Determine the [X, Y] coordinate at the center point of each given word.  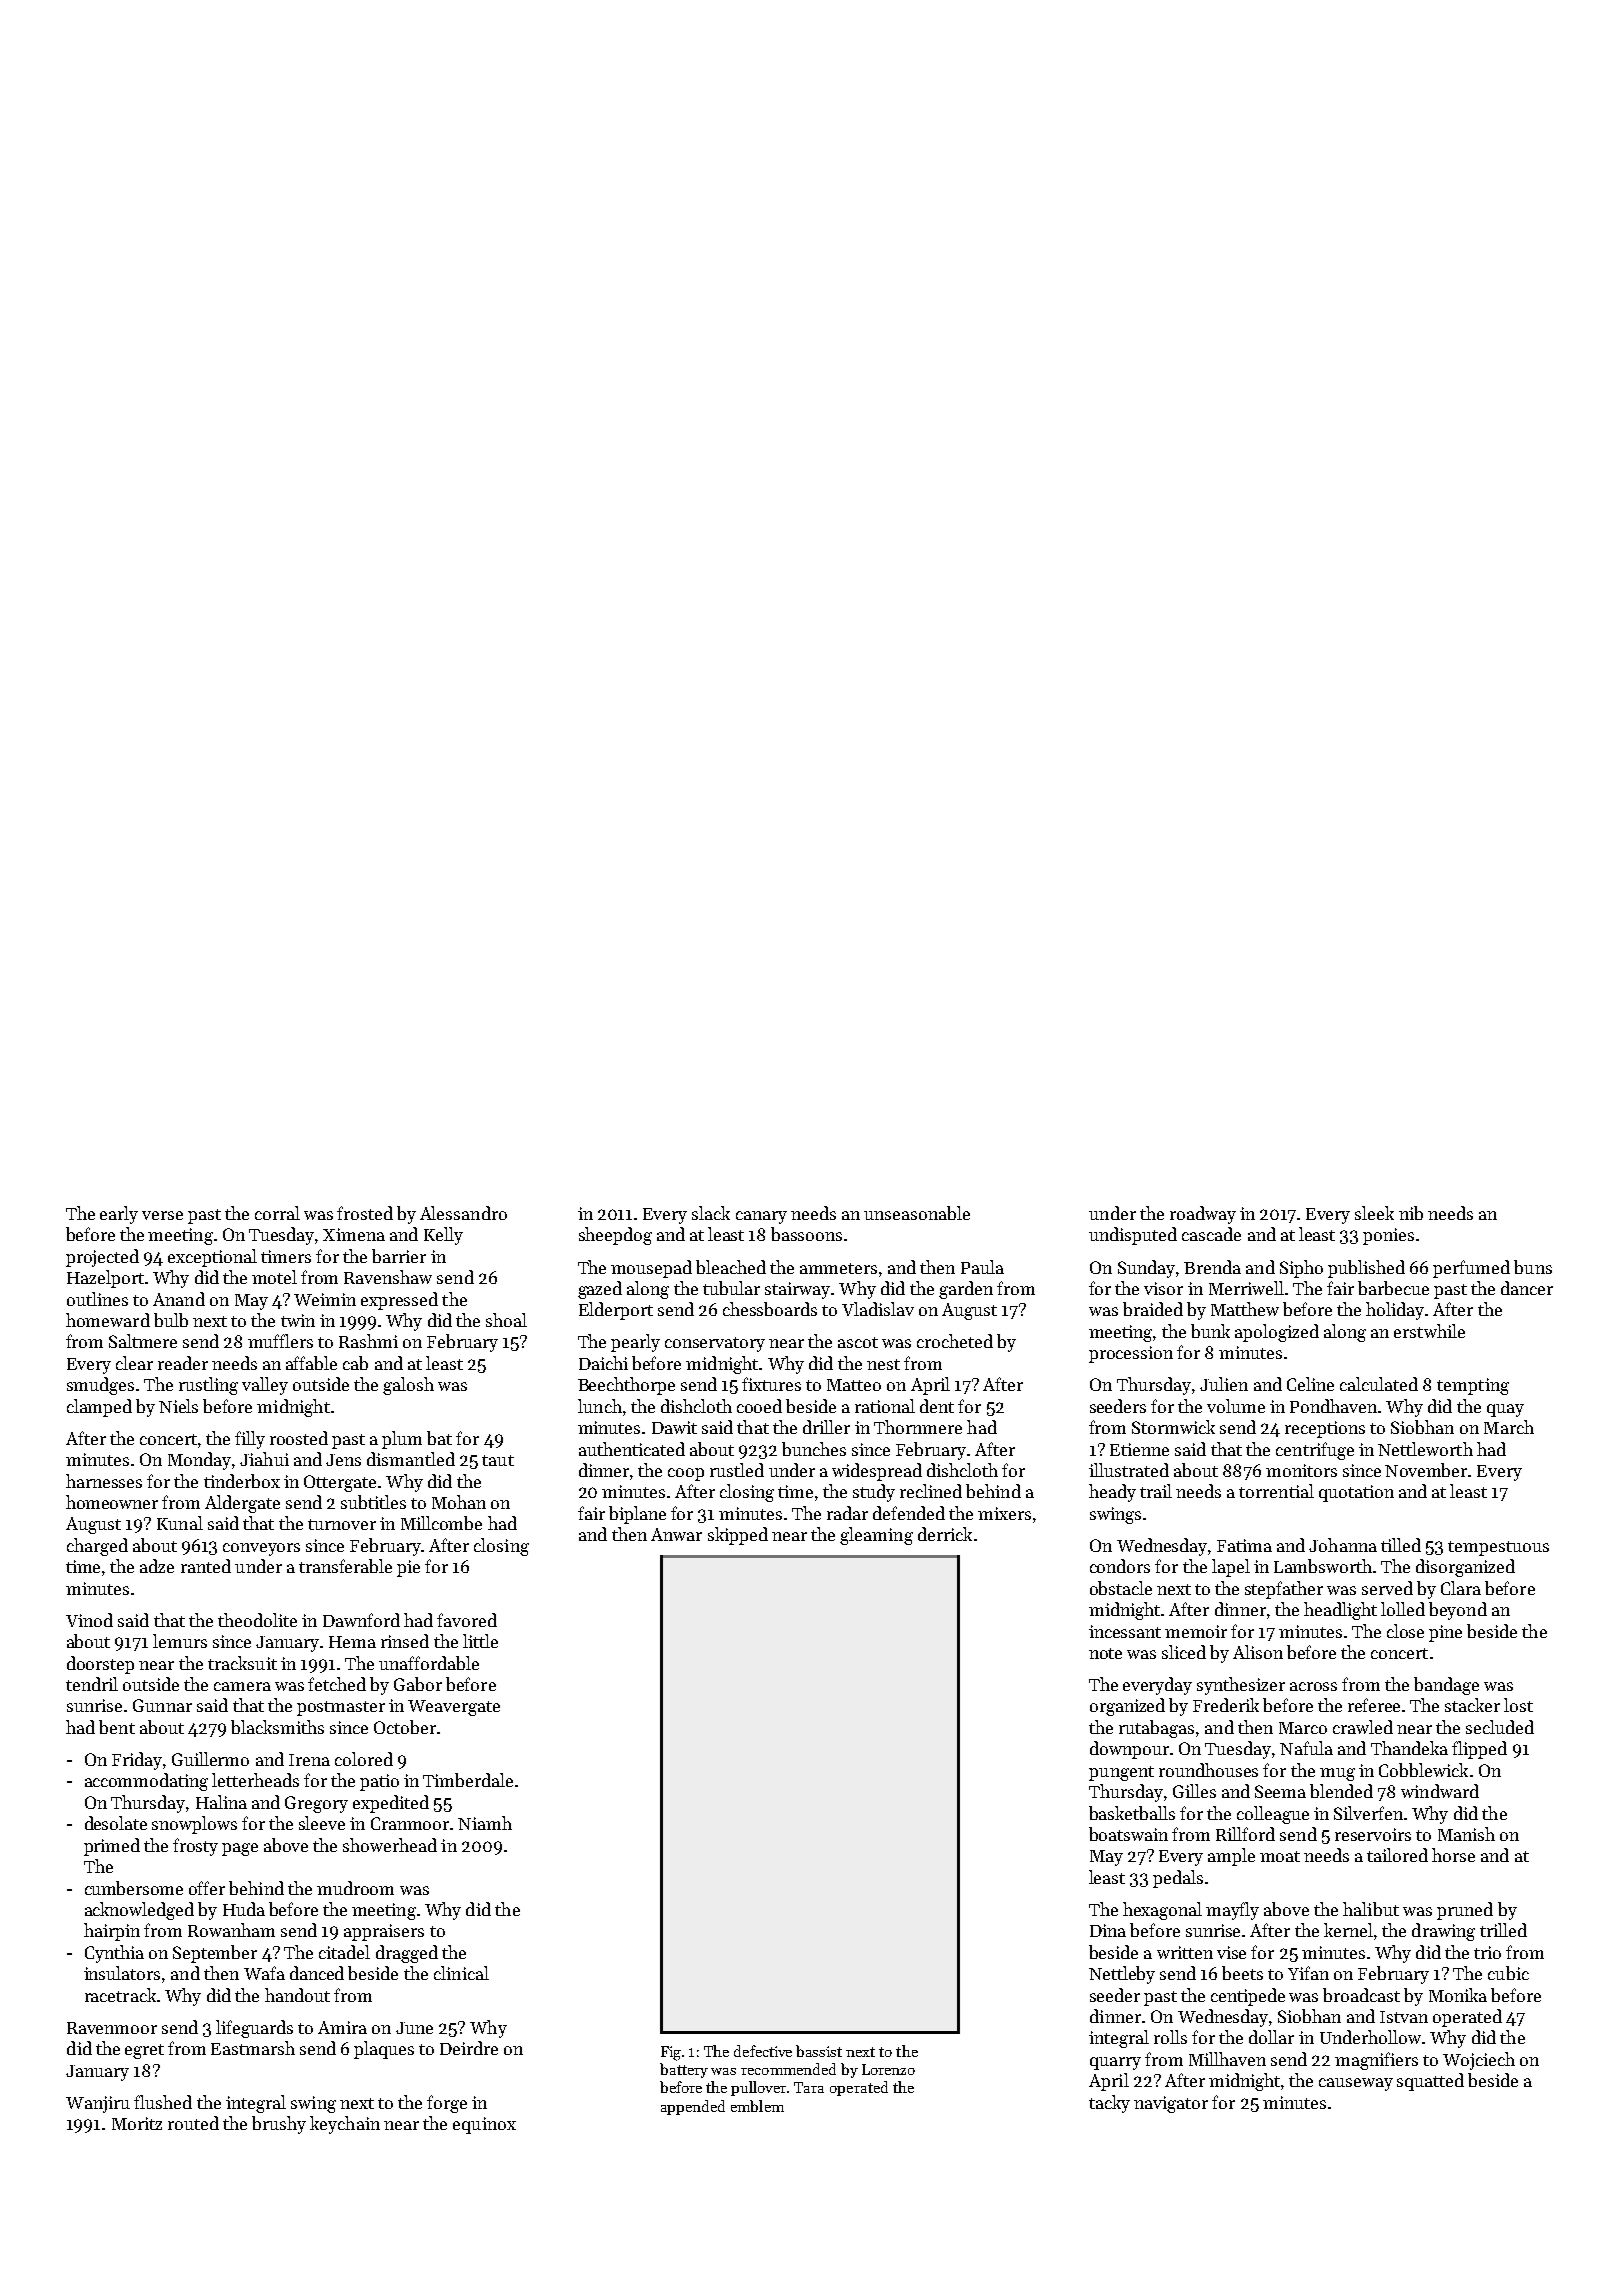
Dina [1108, 1930]
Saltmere [143, 1341]
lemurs [180, 1641]
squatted [1430, 2082]
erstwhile [1429, 1331]
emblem [757, 2106]
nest [883, 1364]
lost [1518, 1705]
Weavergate [454, 1708]
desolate [116, 1823]
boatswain [1128, 1834]
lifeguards [254, 2029]
